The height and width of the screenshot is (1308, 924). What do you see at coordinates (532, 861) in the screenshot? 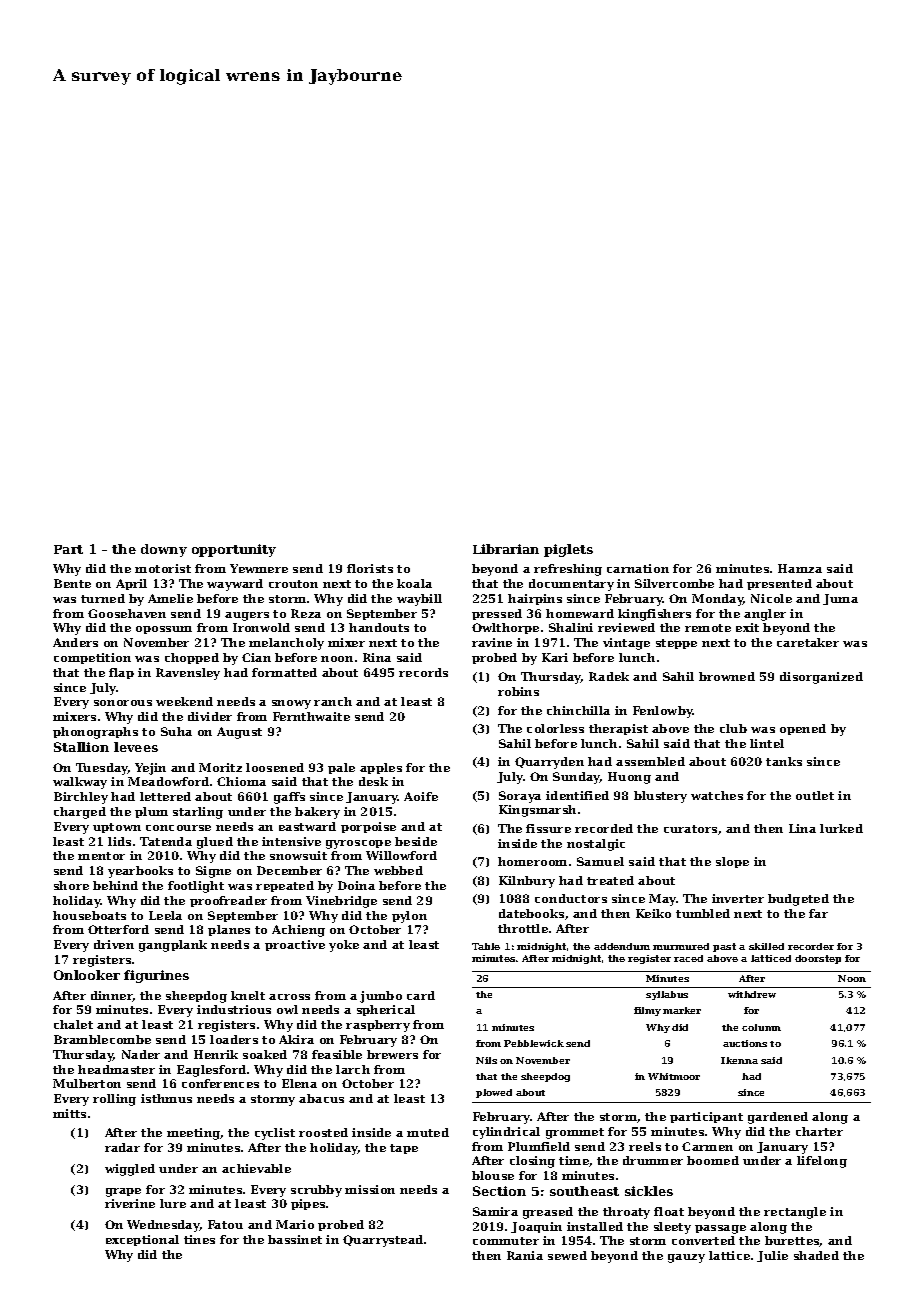
I see `homeroom` at bounding box center [532, 861].
